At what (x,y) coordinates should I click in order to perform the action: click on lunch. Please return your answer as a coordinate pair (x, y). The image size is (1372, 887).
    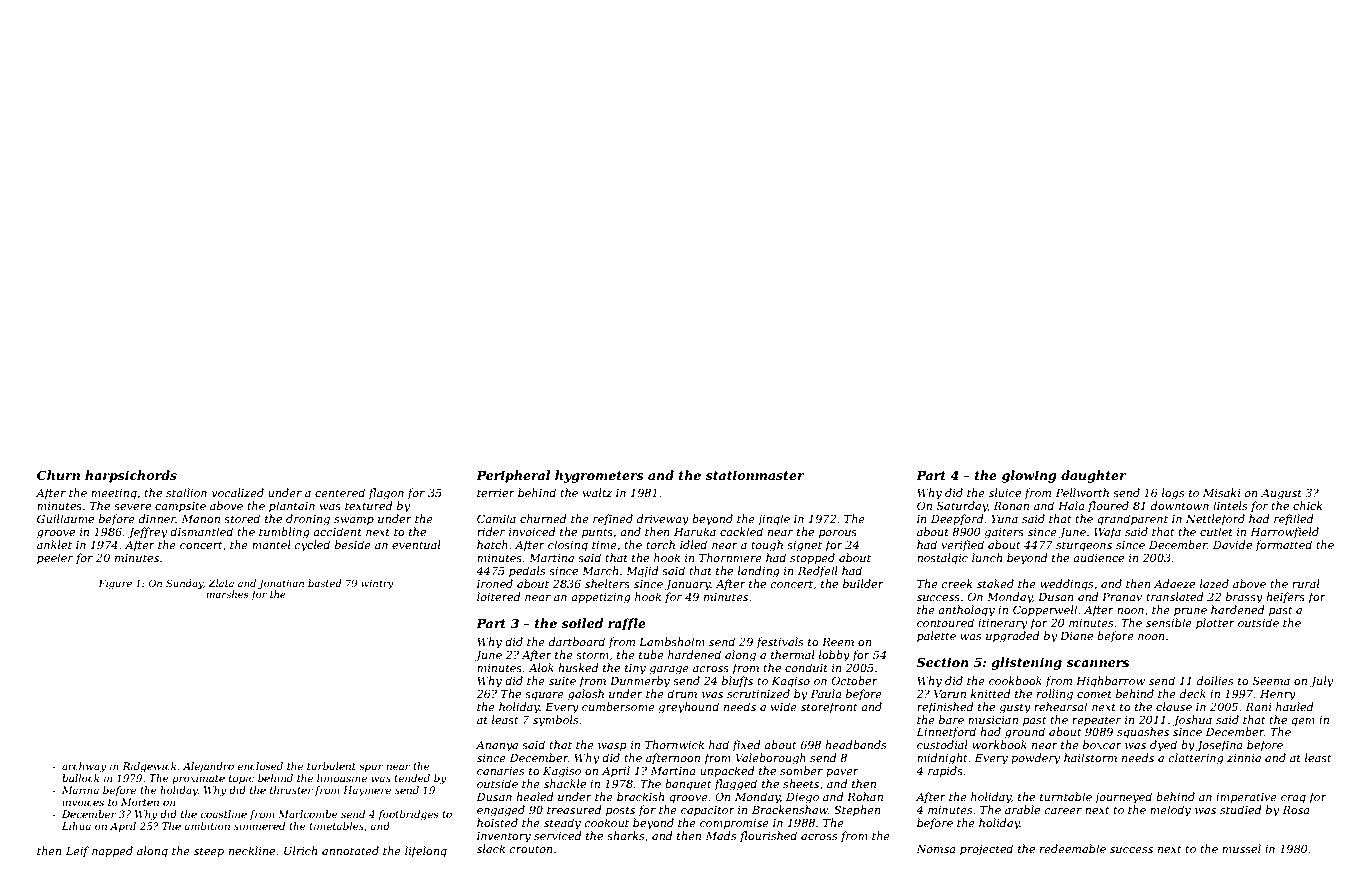
    Looking at the image, I should click on (987, 557).
